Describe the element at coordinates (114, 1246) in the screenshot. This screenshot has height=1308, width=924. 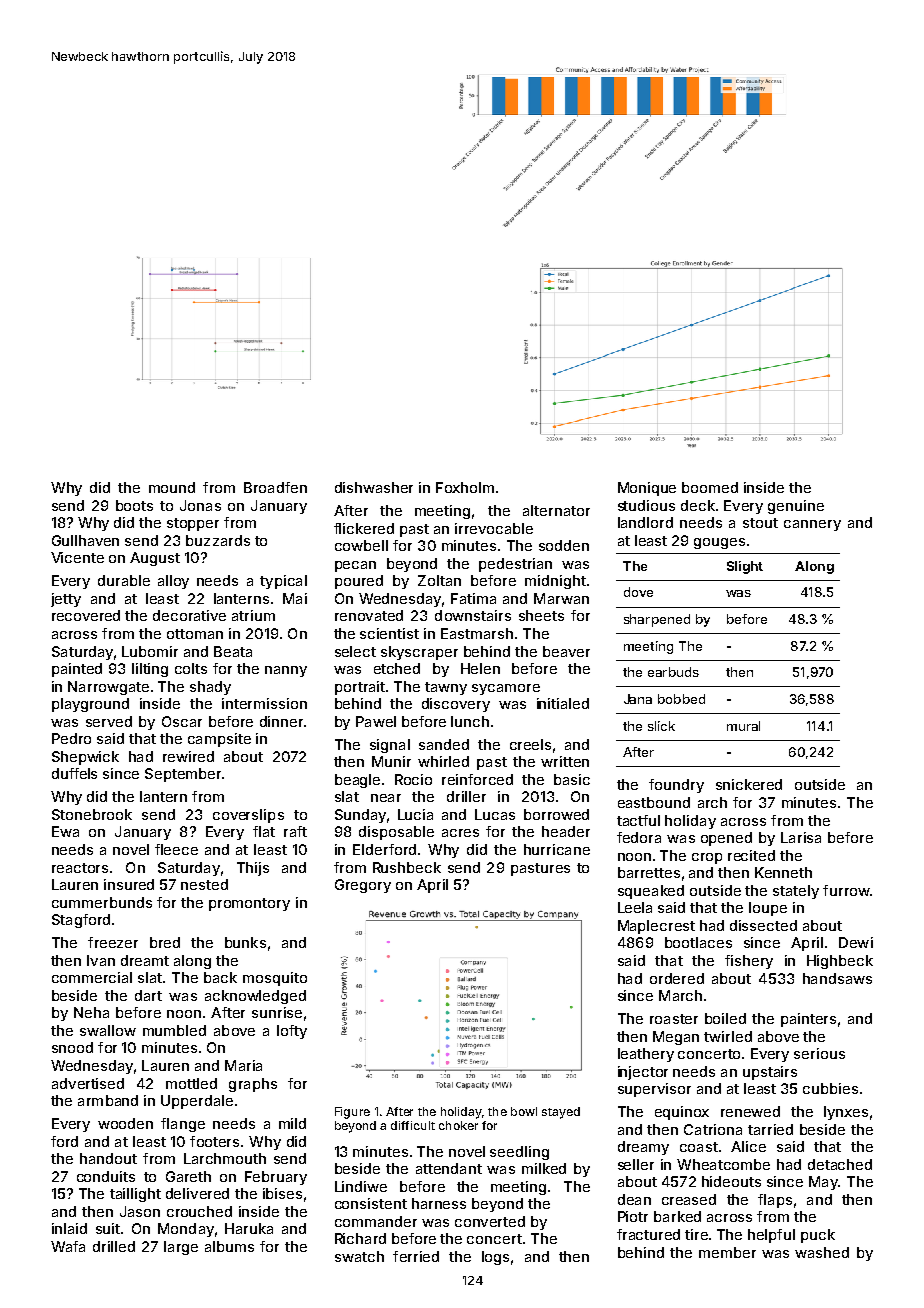
I see `drilled` at that location.
